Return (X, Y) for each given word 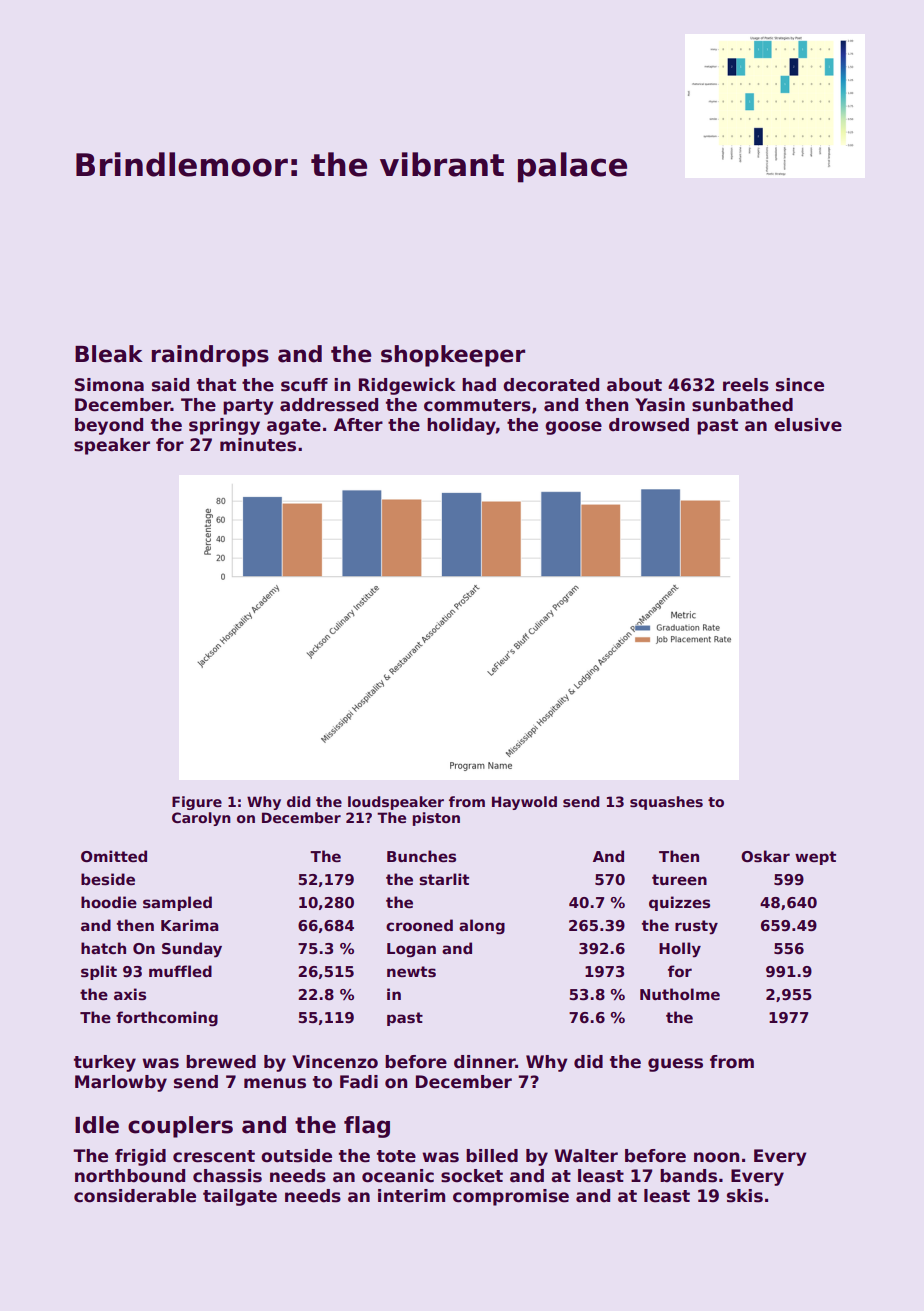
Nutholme (680, 994)
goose (573, 428)
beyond (109, 426)
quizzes (679, 903)
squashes (666, 803)
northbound (130, 1176)
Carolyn (201, 819)
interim (411, 1196)
